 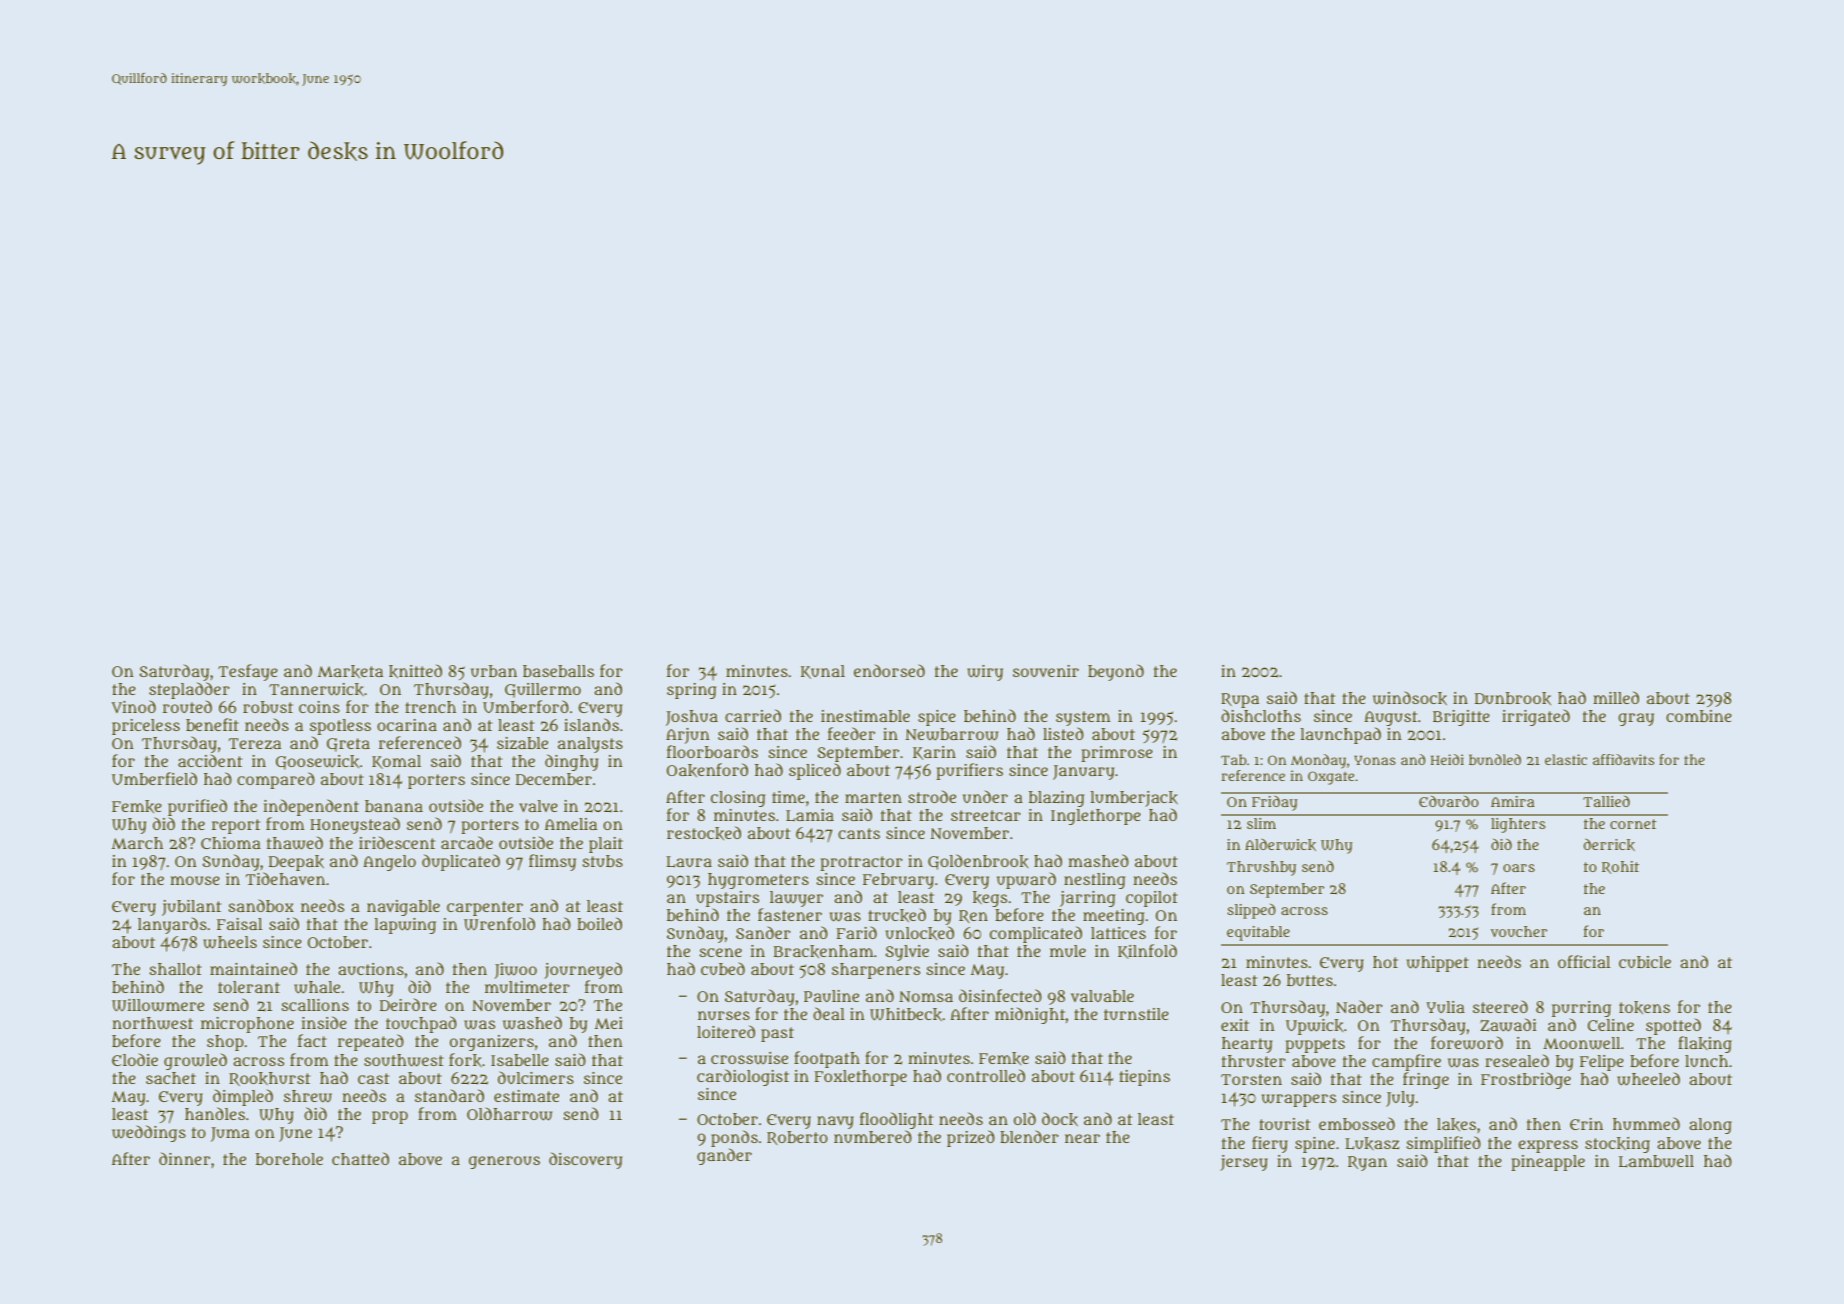 I want to click on March, so click(x=137, y=843).
